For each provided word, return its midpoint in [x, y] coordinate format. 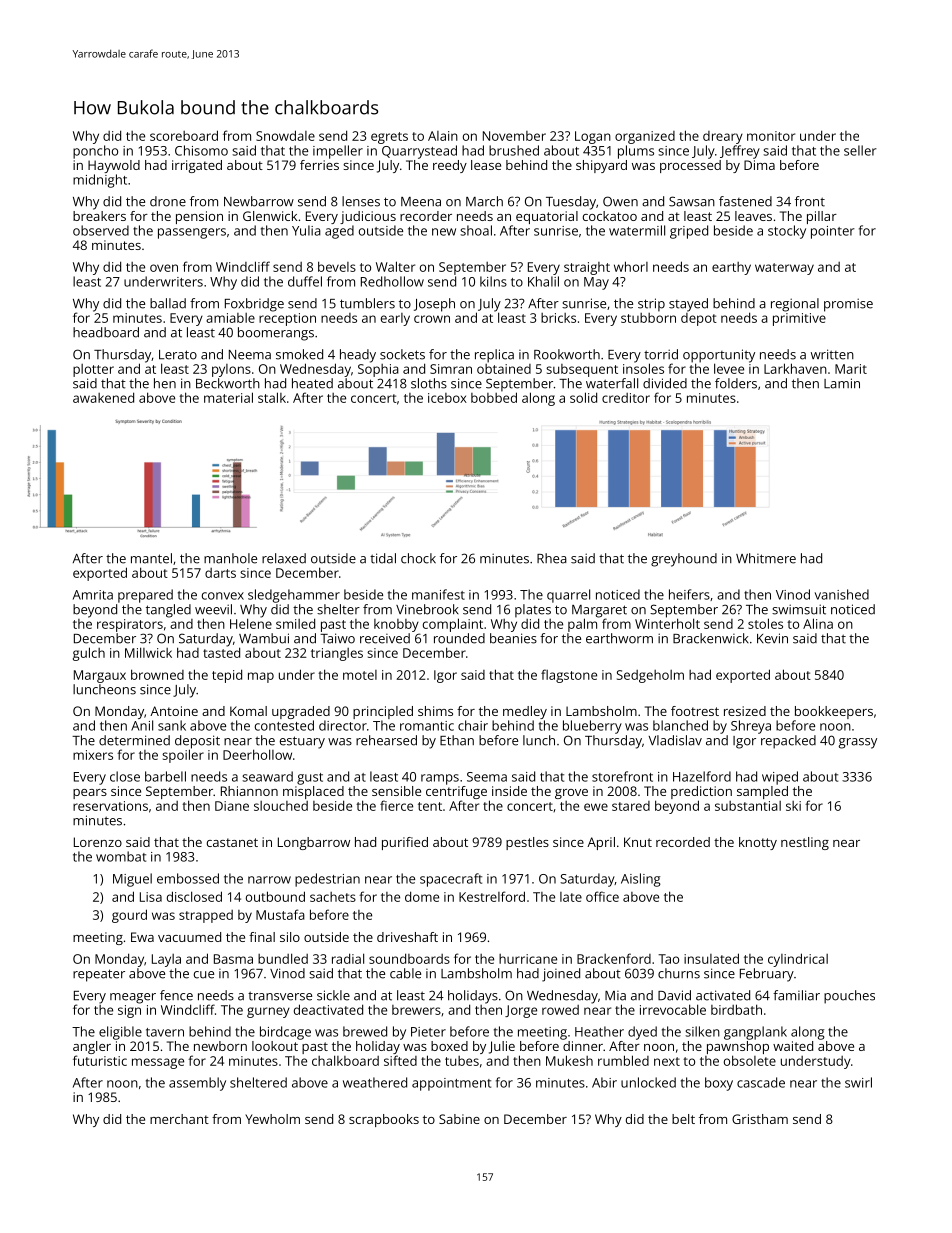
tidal [383, 558]
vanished [842, 594]
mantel [151, 558]
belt [683, 1119]
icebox [447, 398]
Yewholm [272, 1119]
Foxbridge [254, 305]
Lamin [842, 383]
